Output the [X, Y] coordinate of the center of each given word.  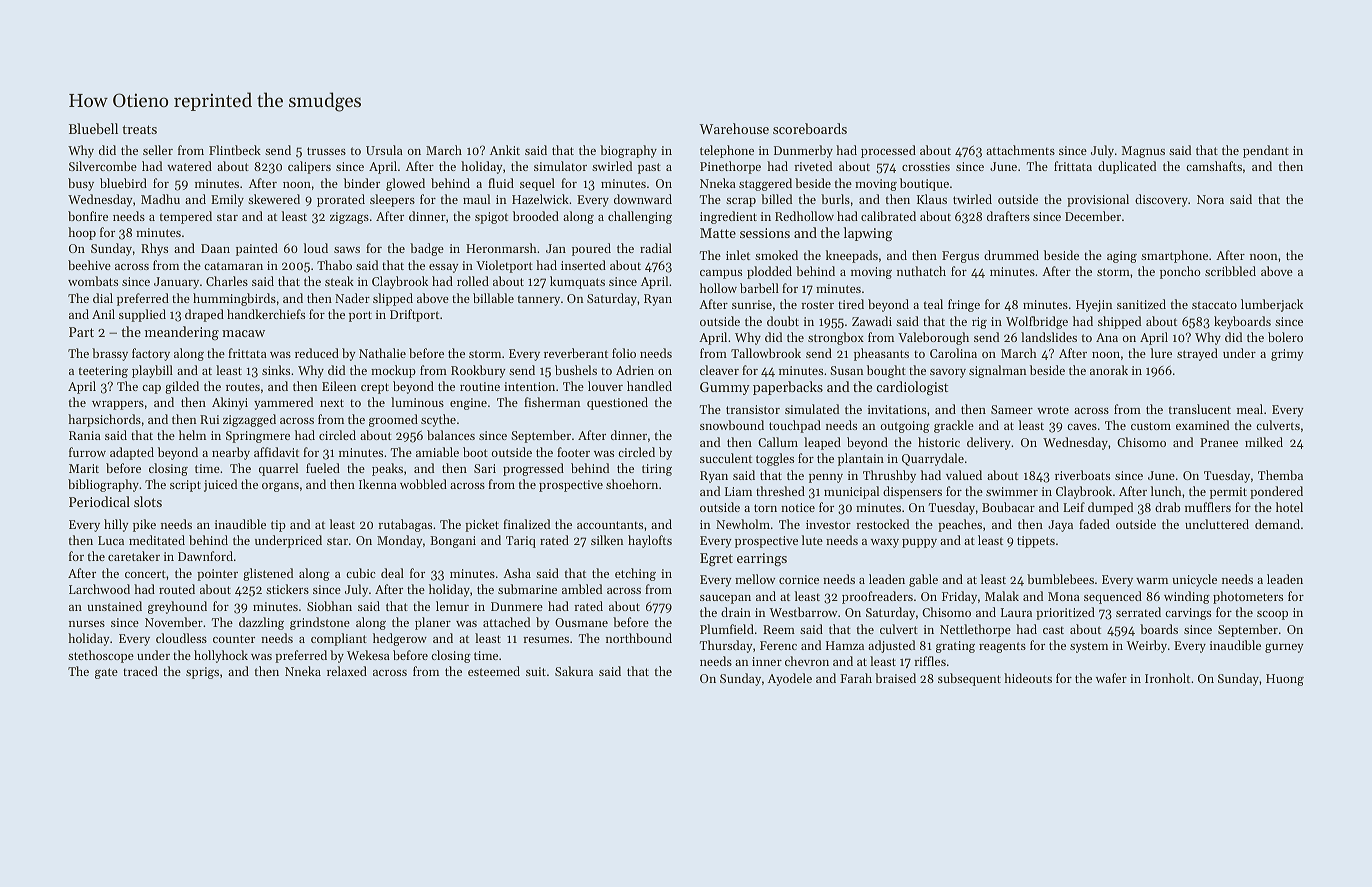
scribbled [1230, 271]
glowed [405, 184]
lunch [1166, 491]
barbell [759, 288]
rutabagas [405, 525]
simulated [812, 409]
